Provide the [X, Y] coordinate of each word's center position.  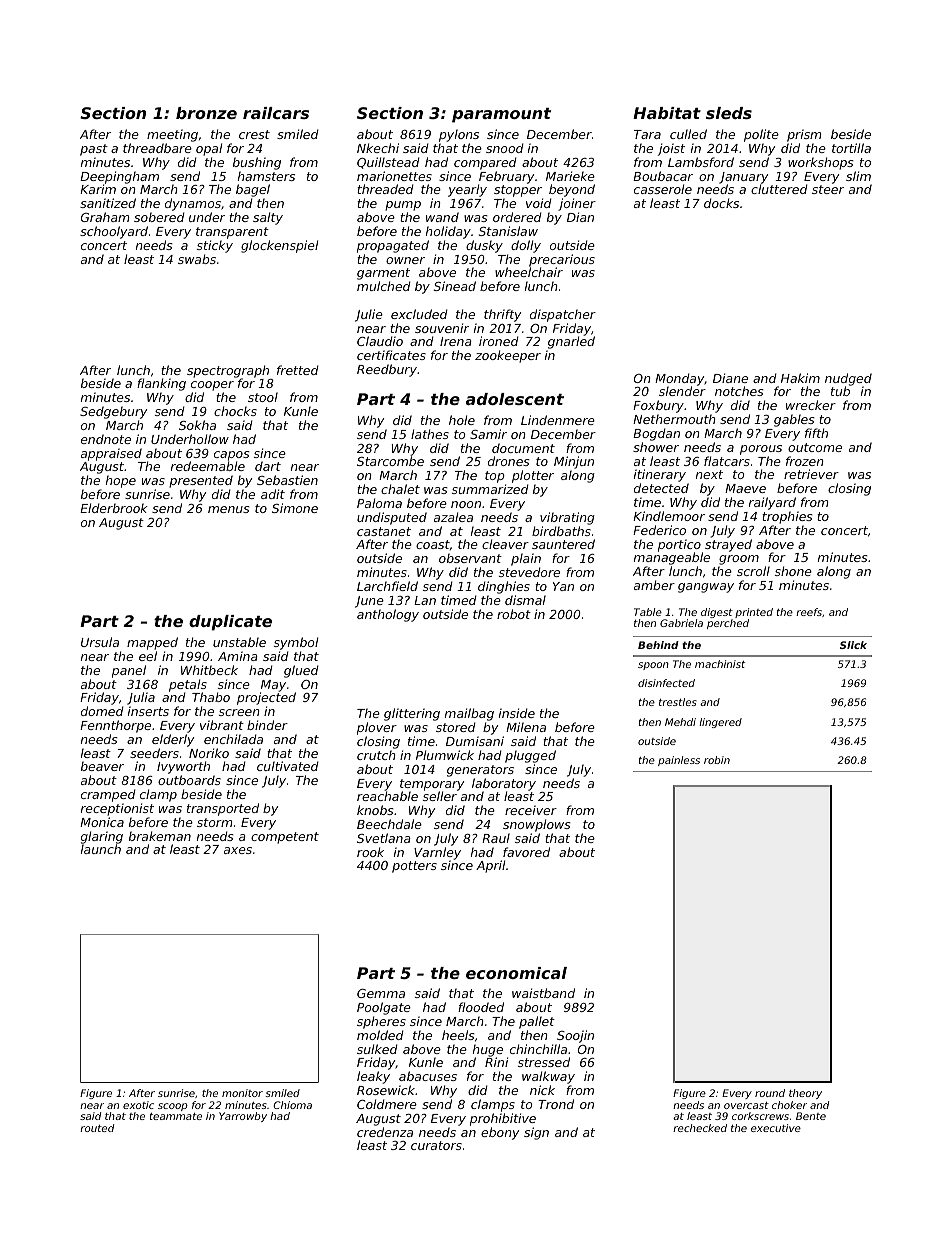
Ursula [100, 642]
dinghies [504, 587]
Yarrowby [243, 1117]
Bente [811, 1116]
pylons [459, 135]
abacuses [428, 1076]
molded [380, 1035]
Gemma [381, 993]
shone [793, 571]
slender [682, 391]
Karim [98, 189]
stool [263, 397]
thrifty [502, 315]
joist [671, 149]
